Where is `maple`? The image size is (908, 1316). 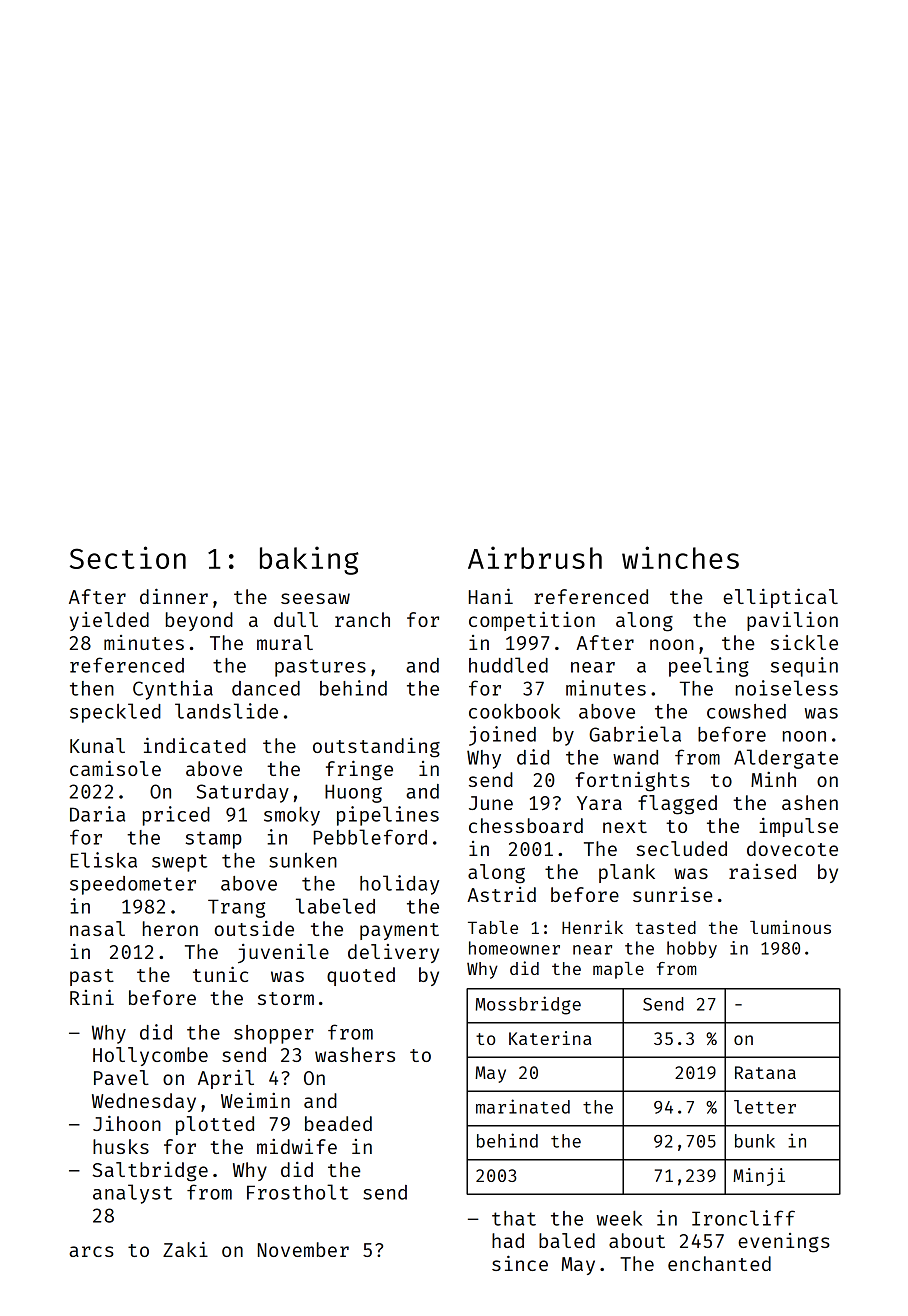
maple is located at coordinates (618, 970).
